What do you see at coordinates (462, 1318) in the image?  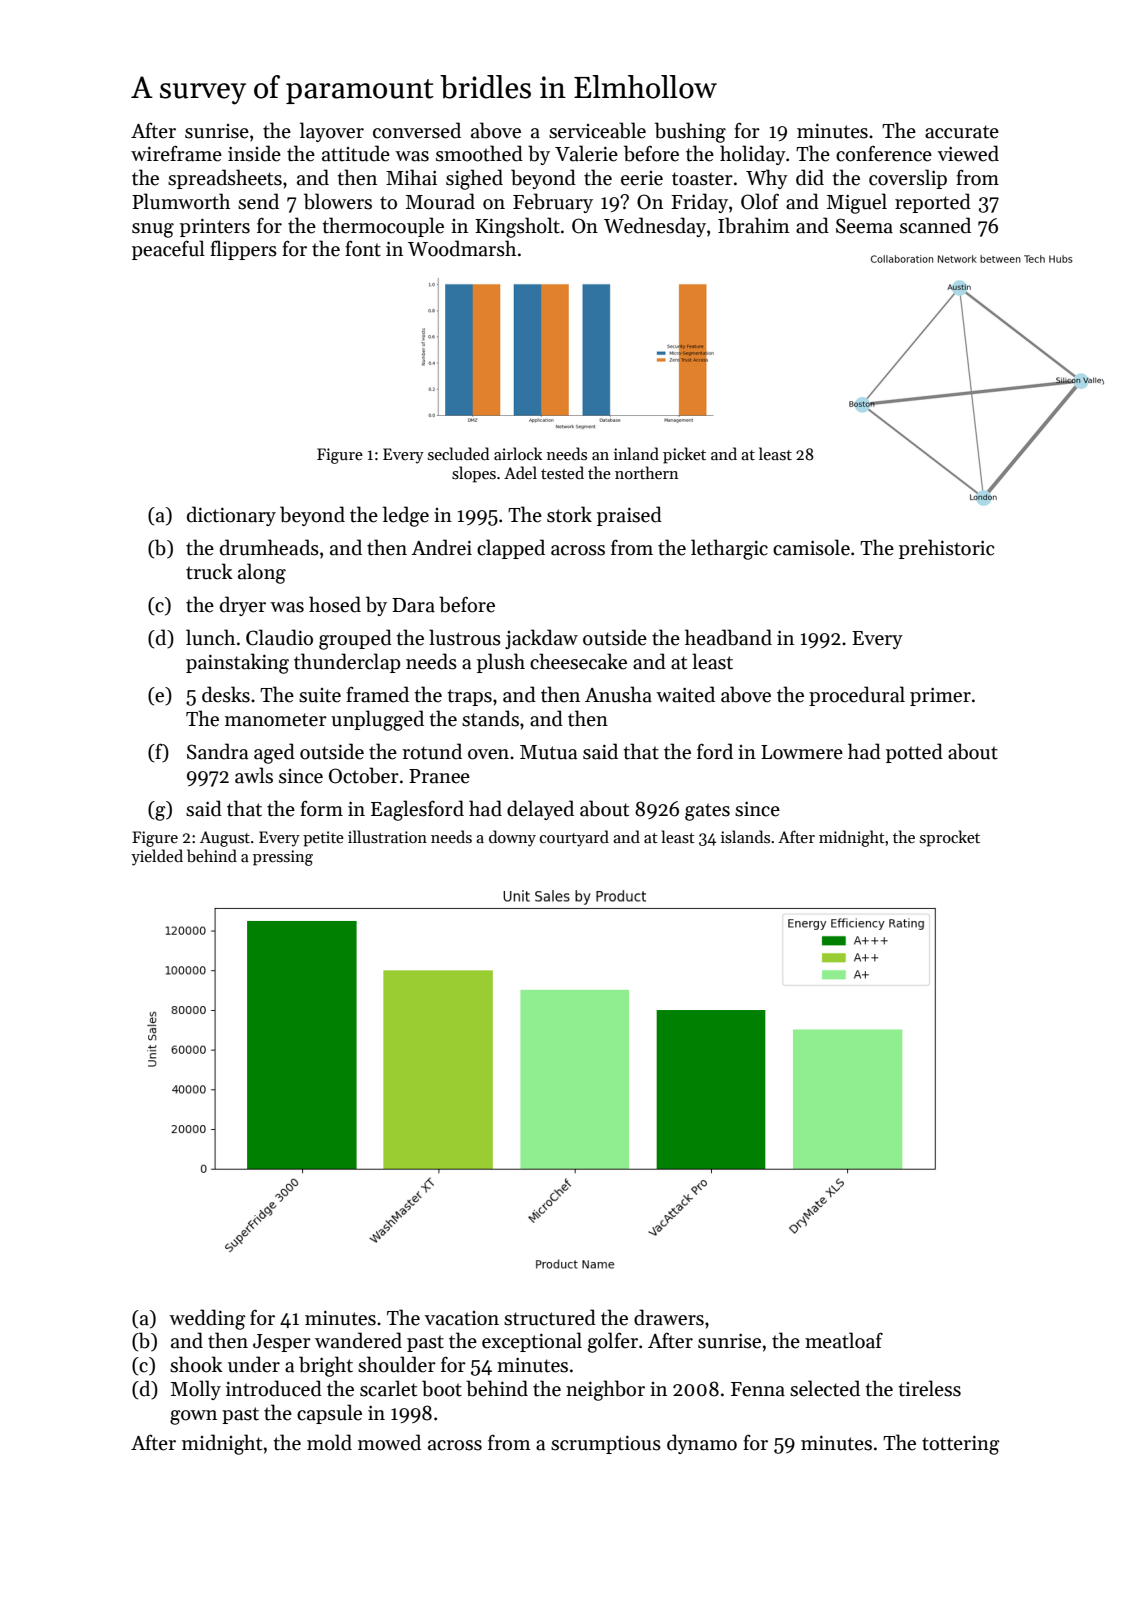 I see `vacation` at bounding box center [462, 1318].
